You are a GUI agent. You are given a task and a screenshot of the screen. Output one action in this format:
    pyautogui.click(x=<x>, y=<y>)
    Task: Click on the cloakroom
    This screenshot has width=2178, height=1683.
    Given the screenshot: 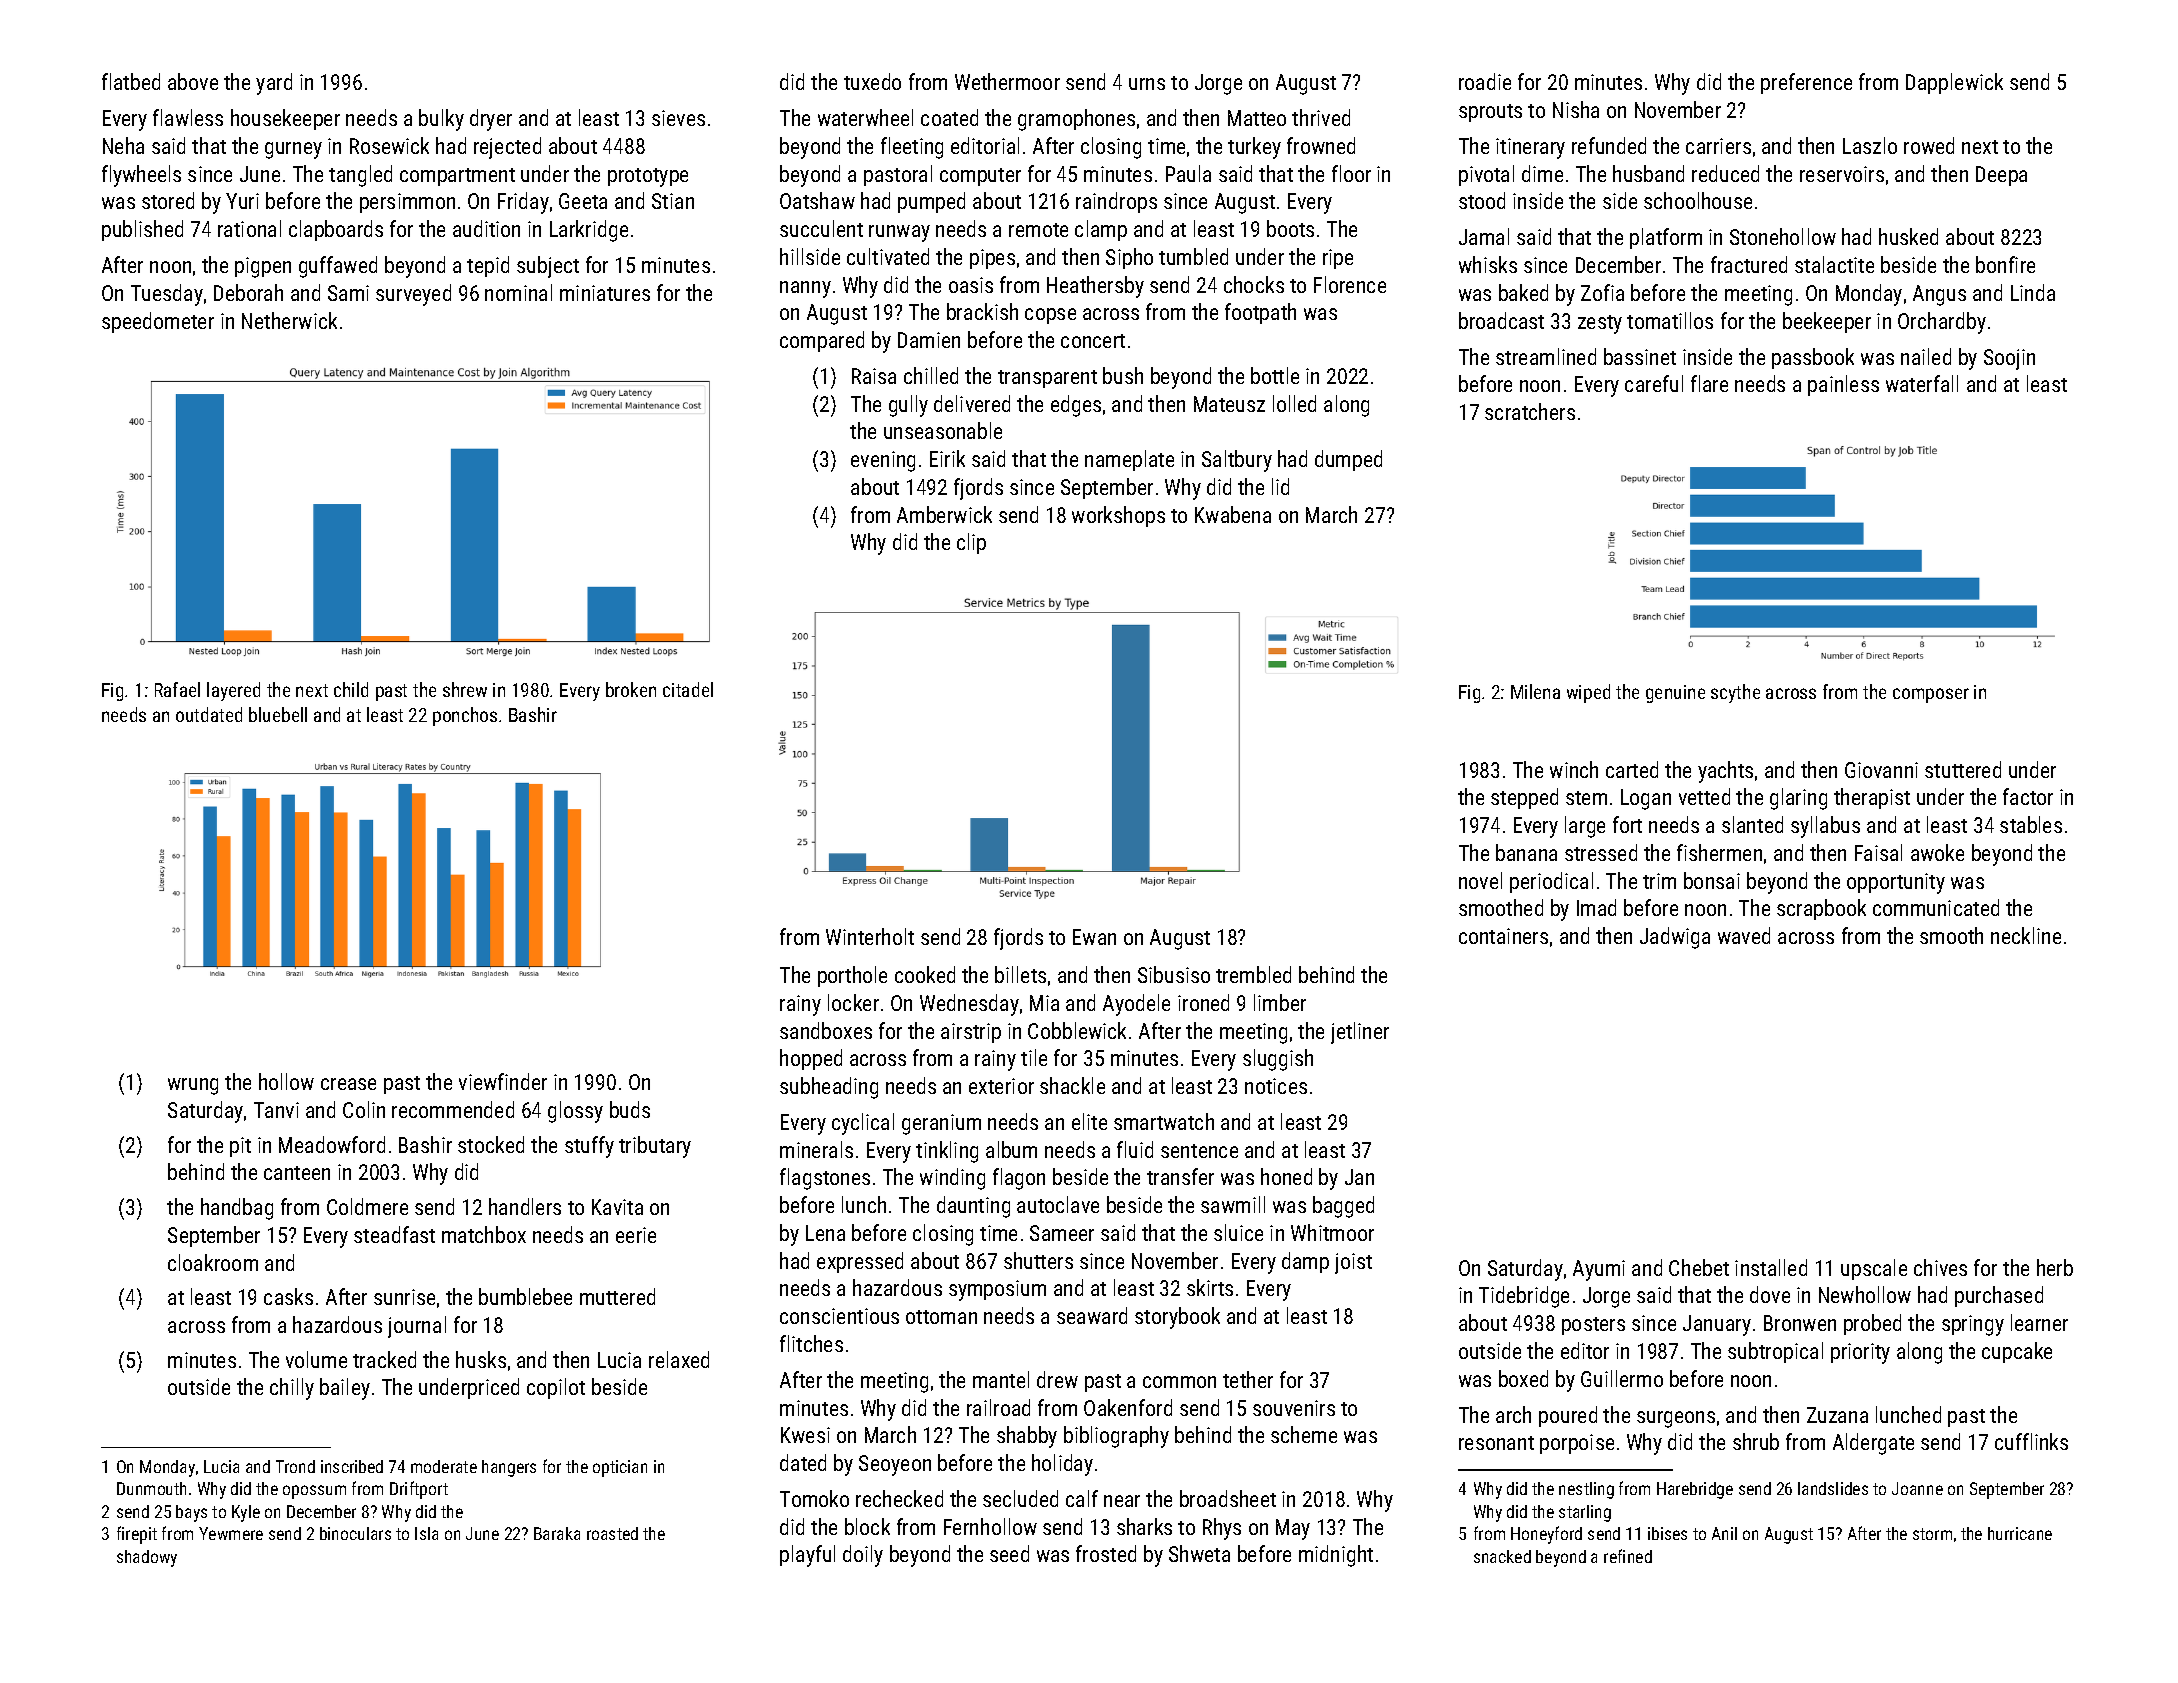 What is the action you would take?
    pyautogui.click(x=213, y=1262)
